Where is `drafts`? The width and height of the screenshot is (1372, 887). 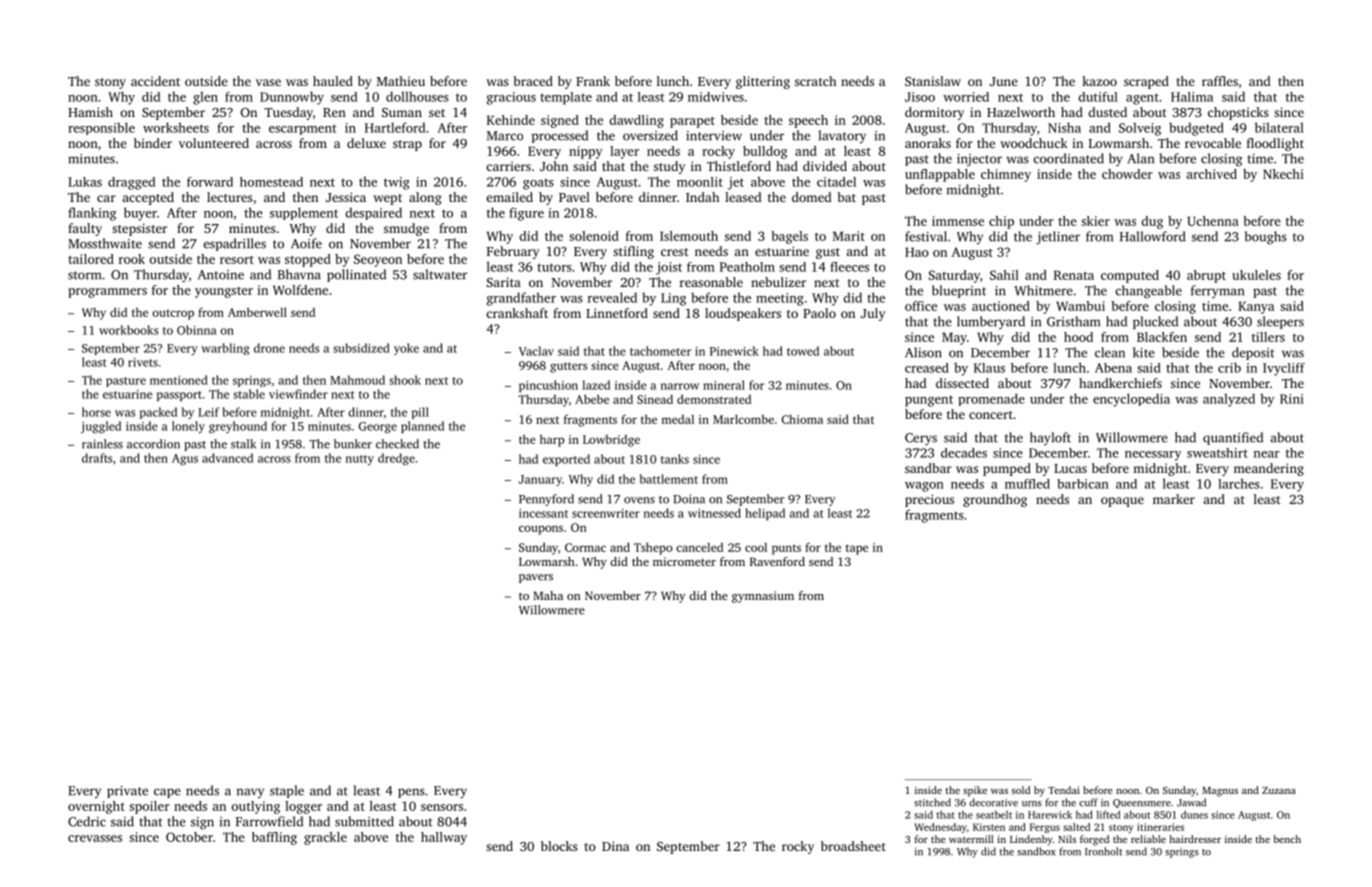 drafts is located at coordinates (97, 458).
